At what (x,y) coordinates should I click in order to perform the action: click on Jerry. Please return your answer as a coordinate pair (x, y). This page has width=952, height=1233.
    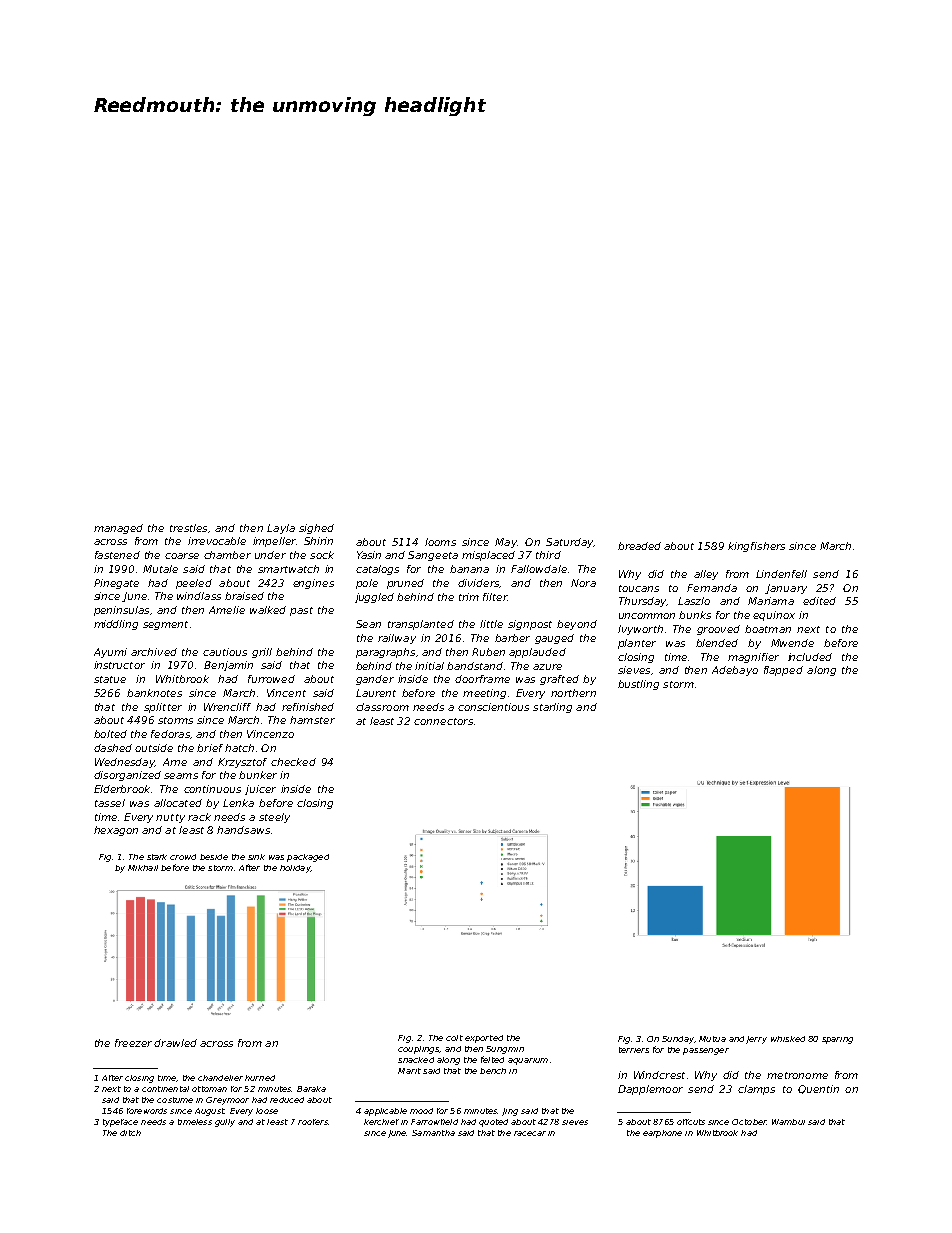
    Looking at the image, I should click on (756, 1040).
